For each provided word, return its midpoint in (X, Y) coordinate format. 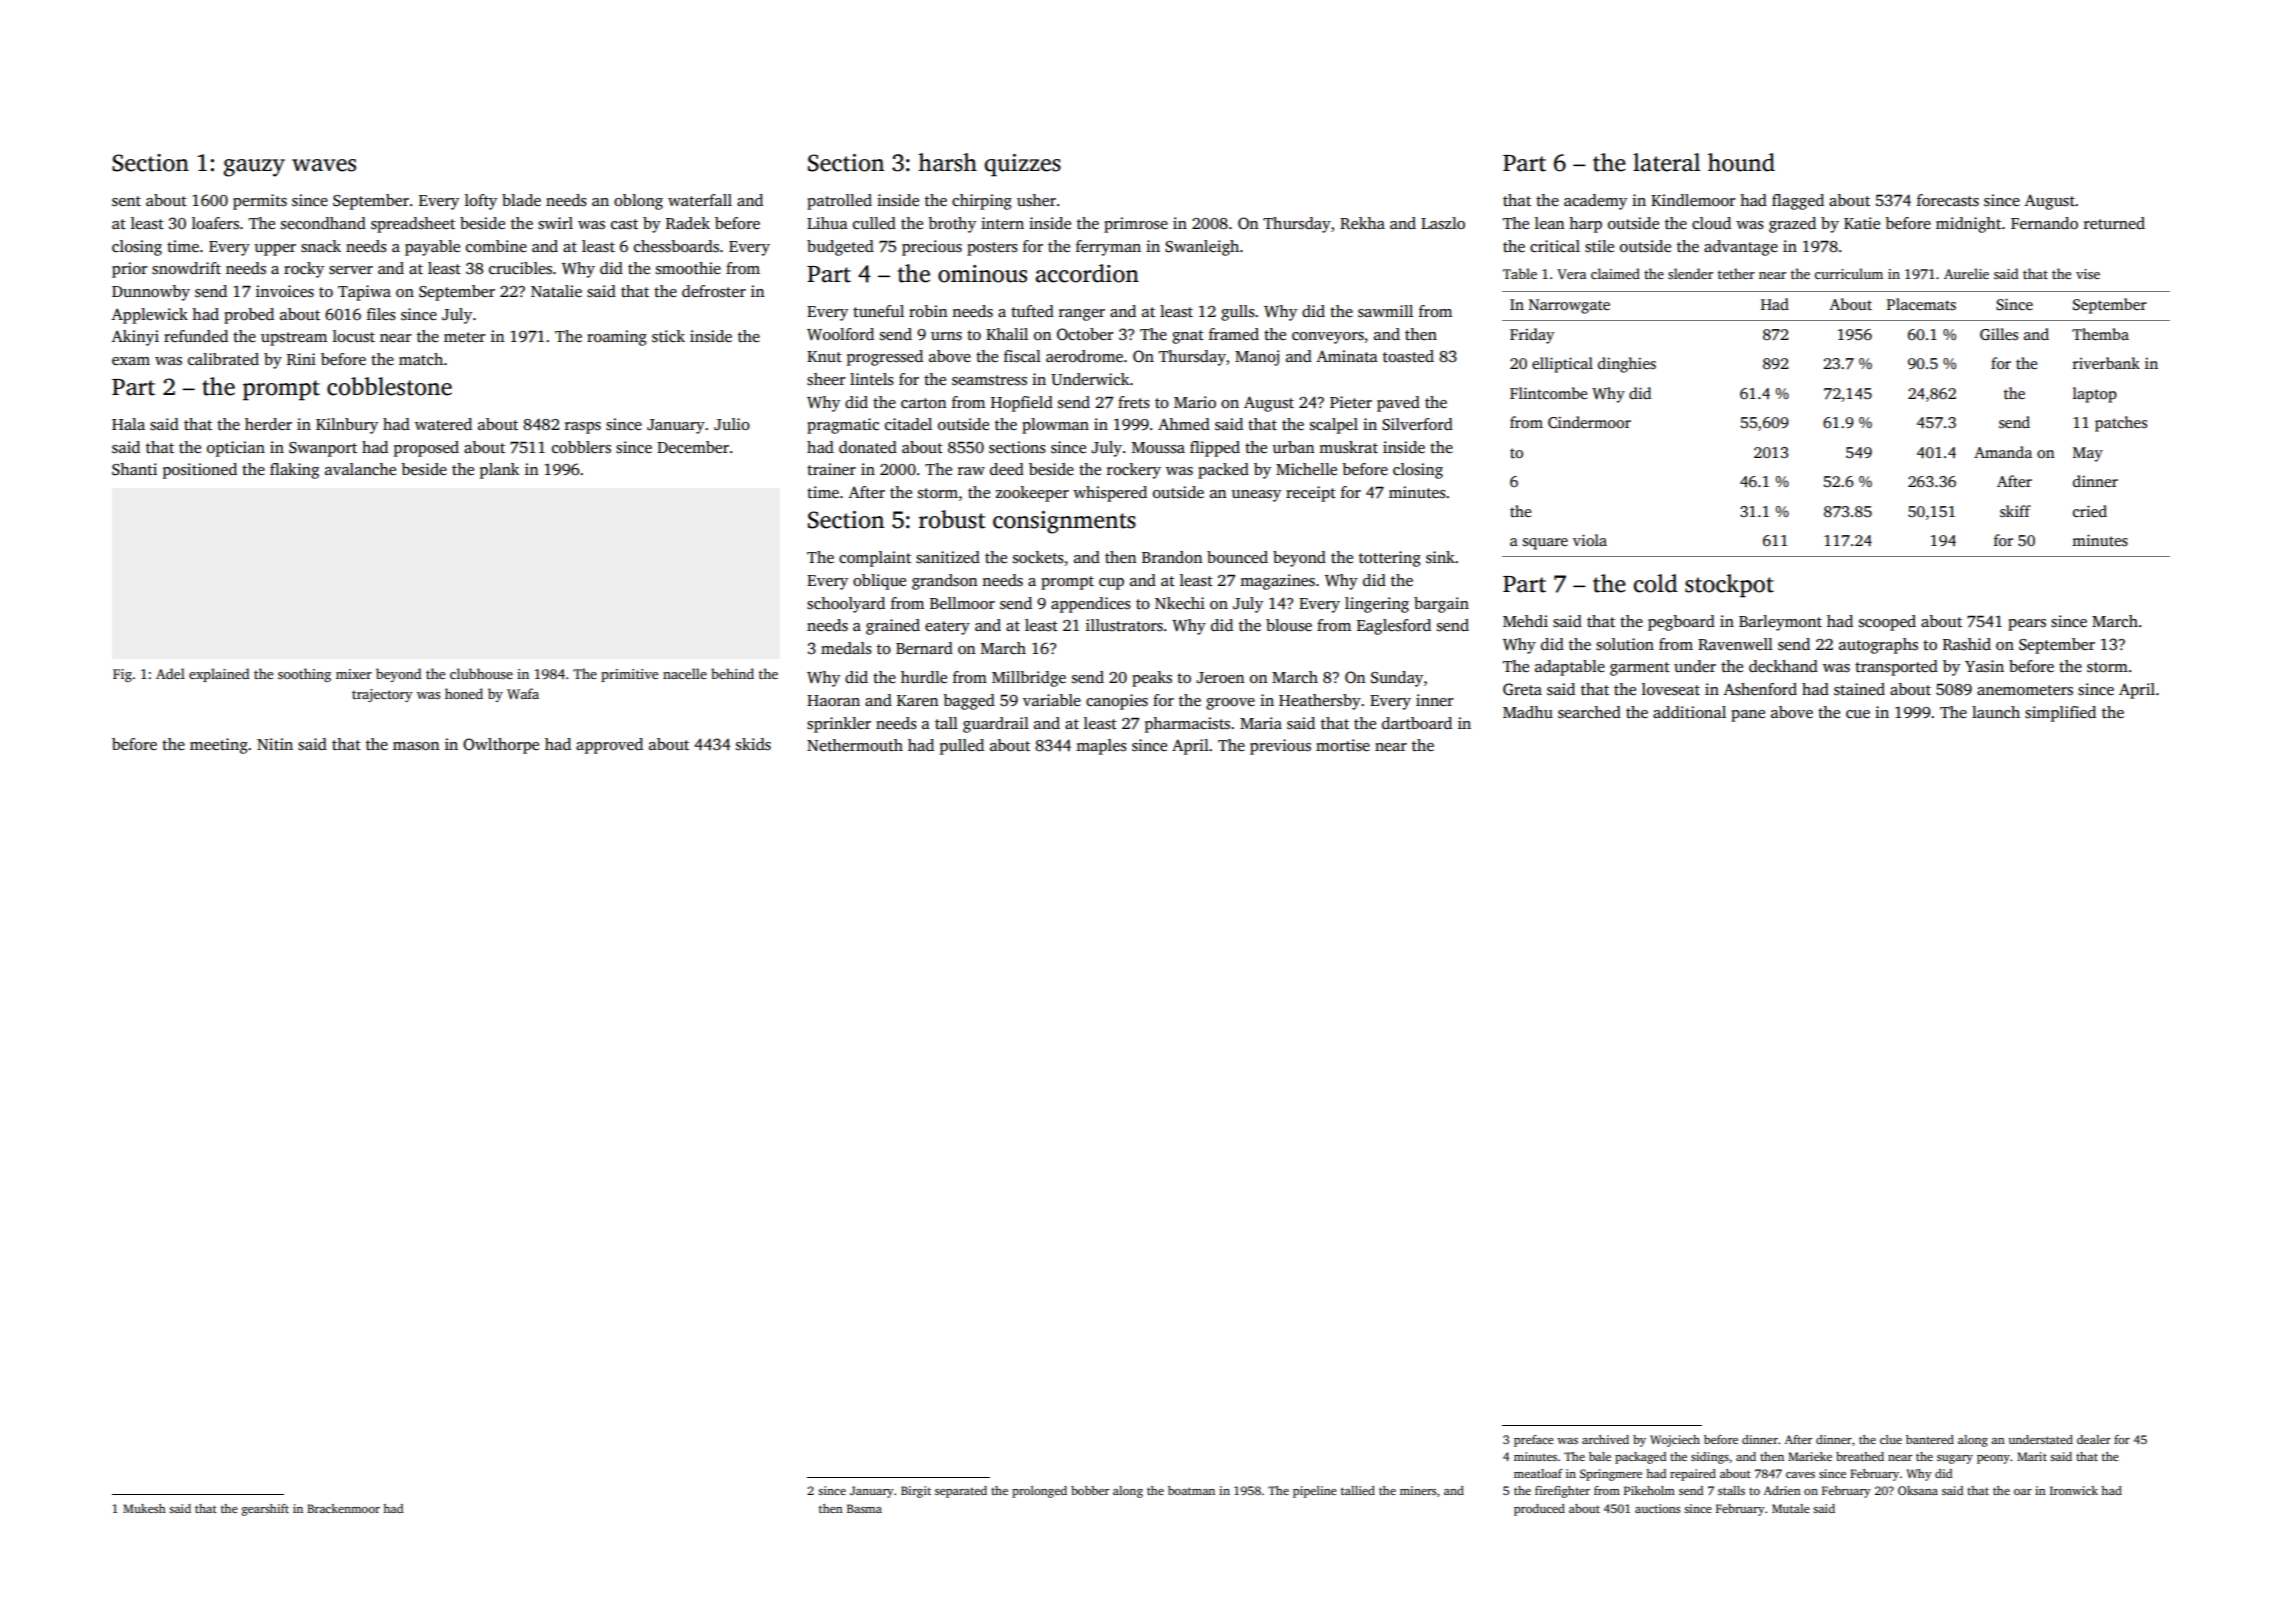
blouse (1289, 625)
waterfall (700, 200)
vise (2088, 274)
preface (1534, 1441)
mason (416, 746)
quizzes (1022, 165)
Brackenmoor (343, 1508)
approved (609, 746)
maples (1101, 747)
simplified (2060, 714)
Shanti (134, 469)
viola (1590, 540)
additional (1689, 712)
